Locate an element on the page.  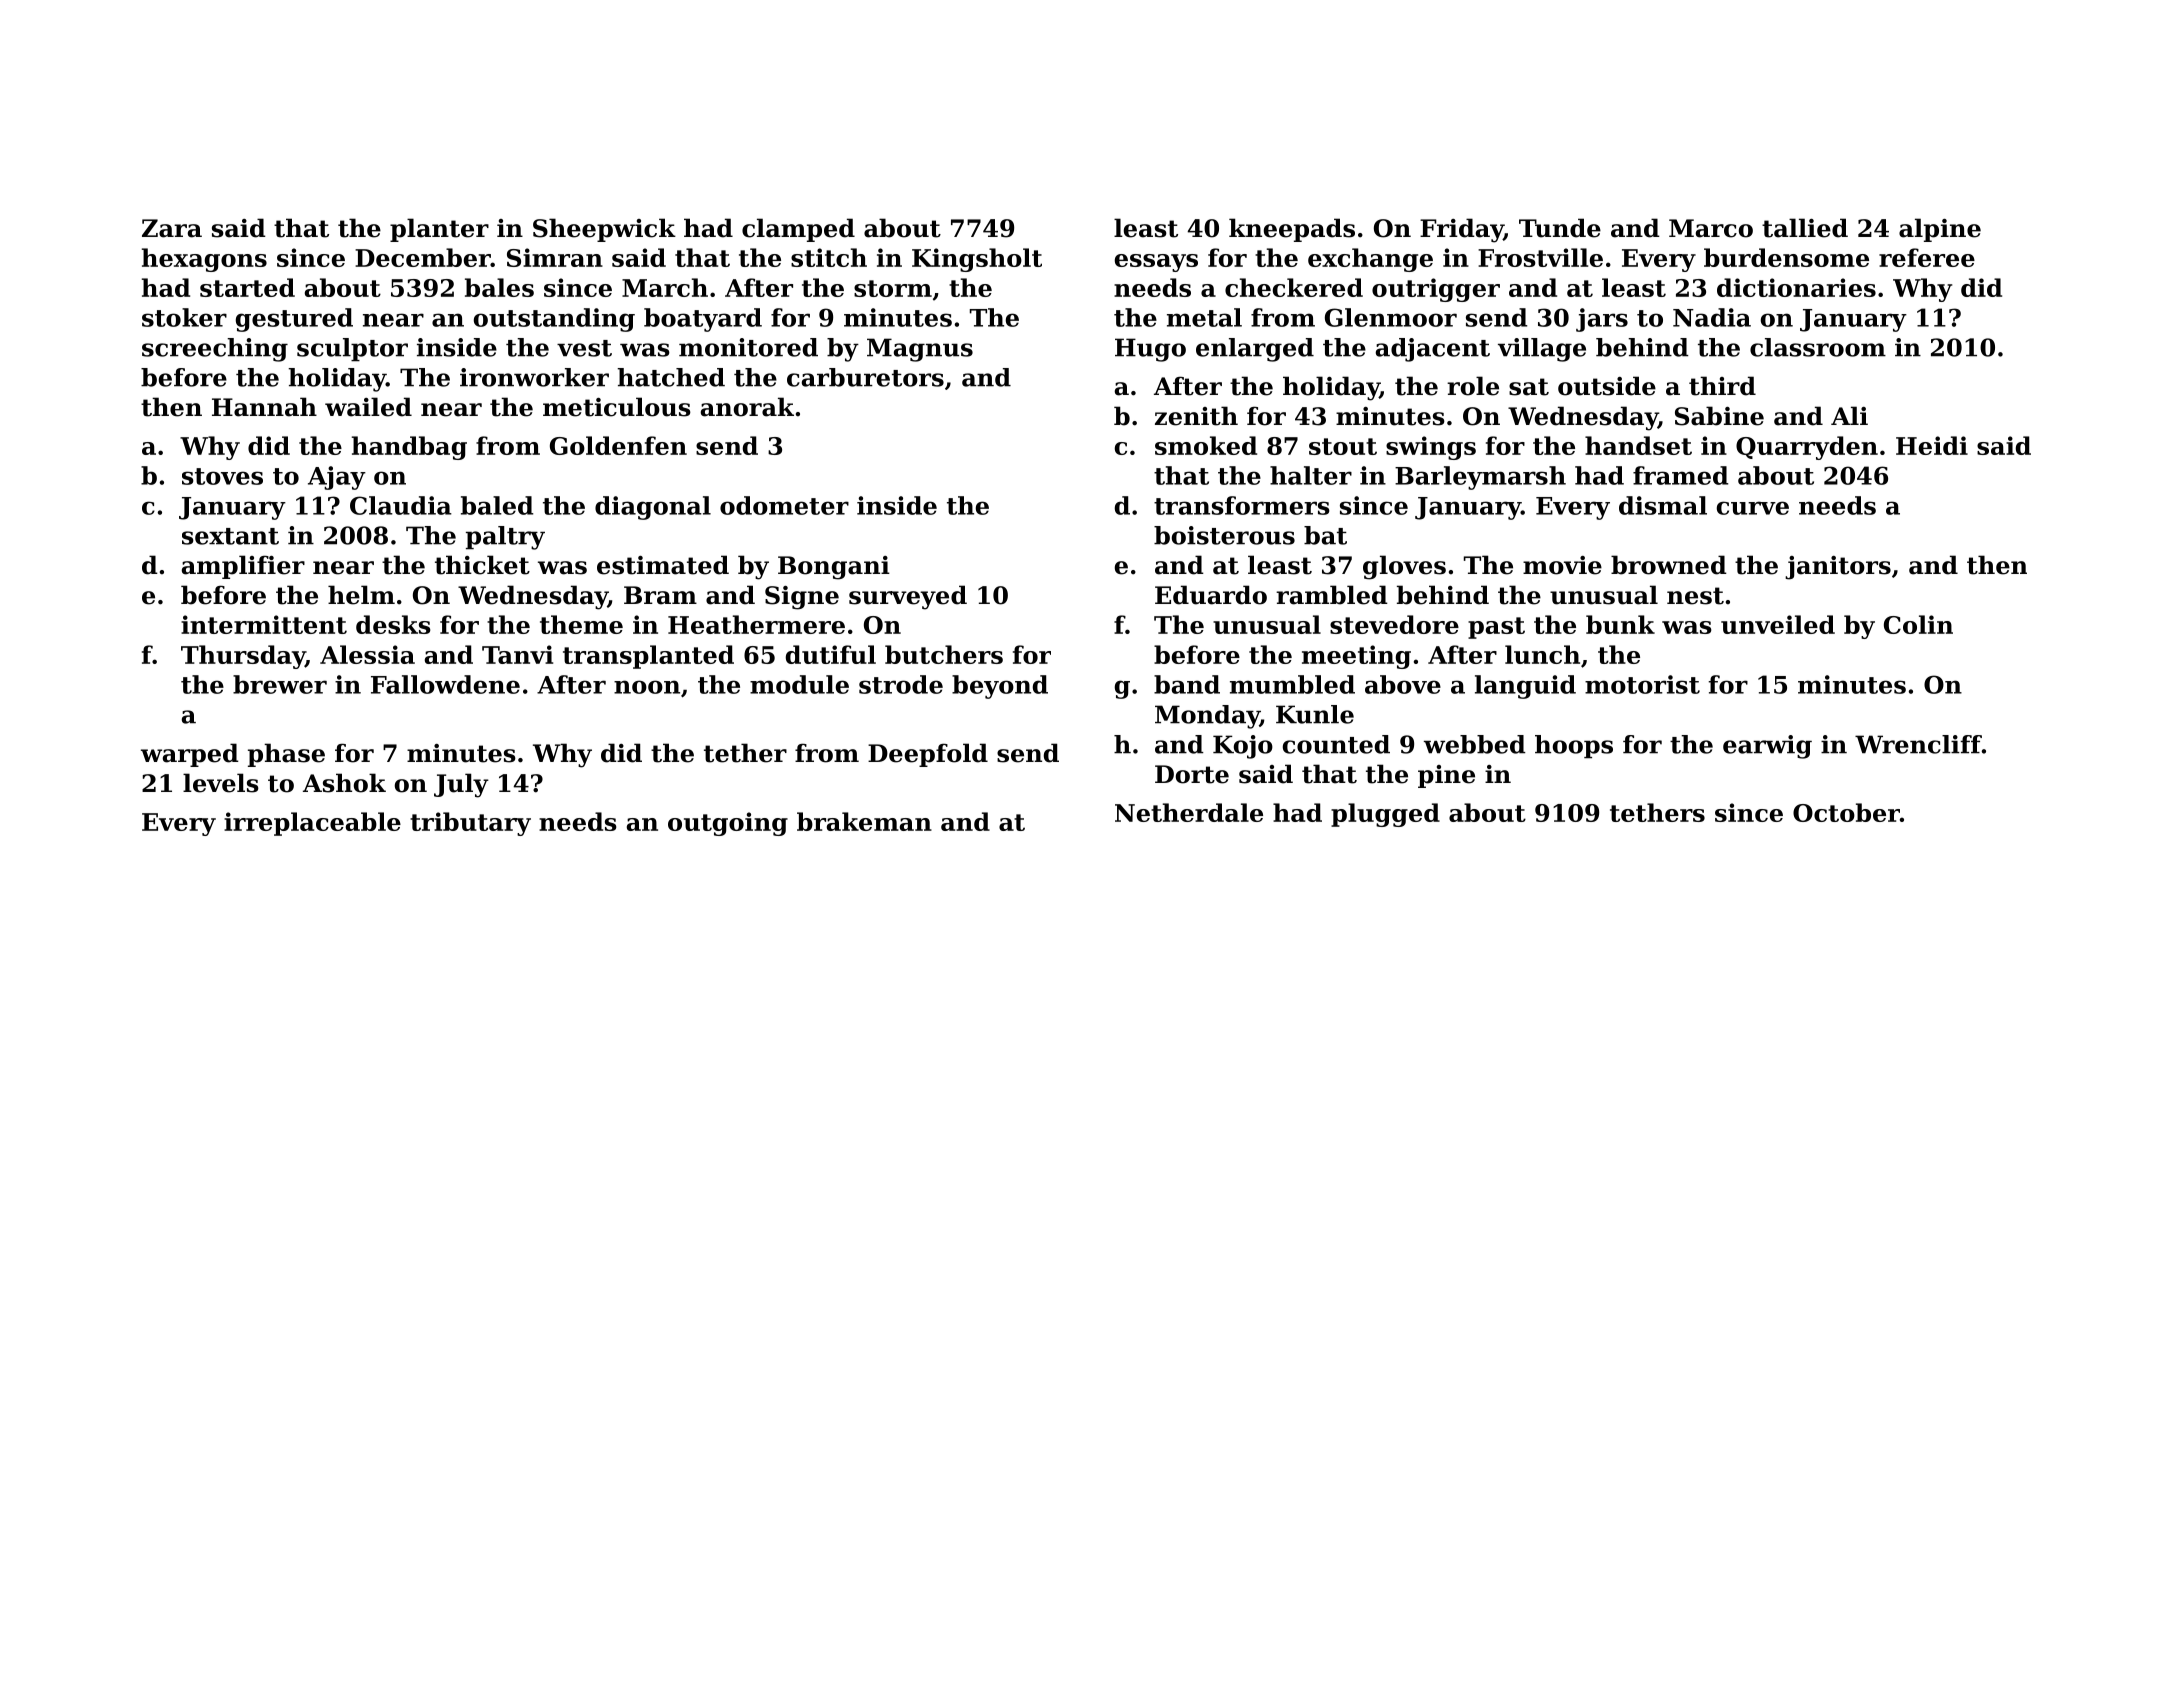
band is located at coordinates (1187, 684).
